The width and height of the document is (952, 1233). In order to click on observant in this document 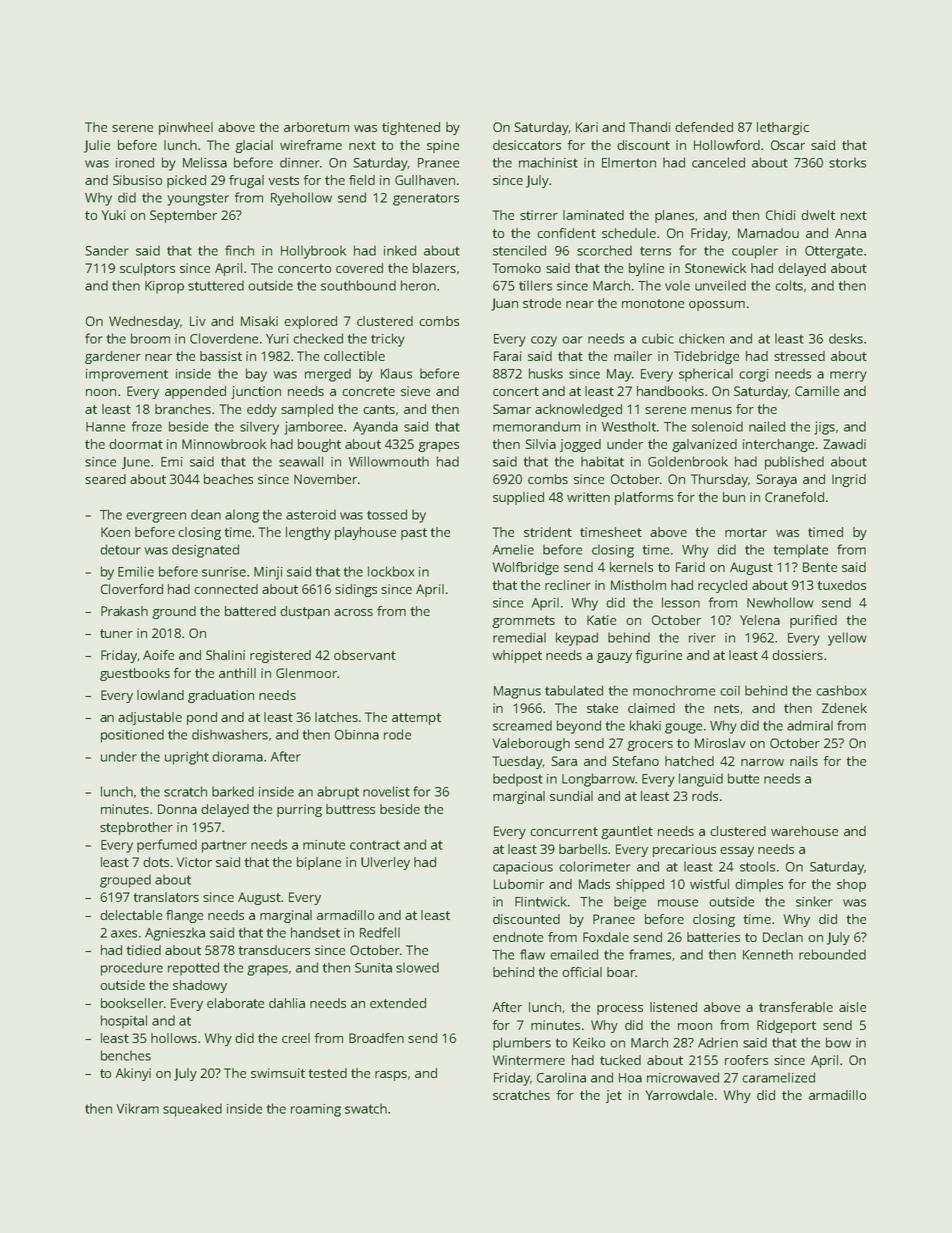, I will do `click(365, 655)`.
